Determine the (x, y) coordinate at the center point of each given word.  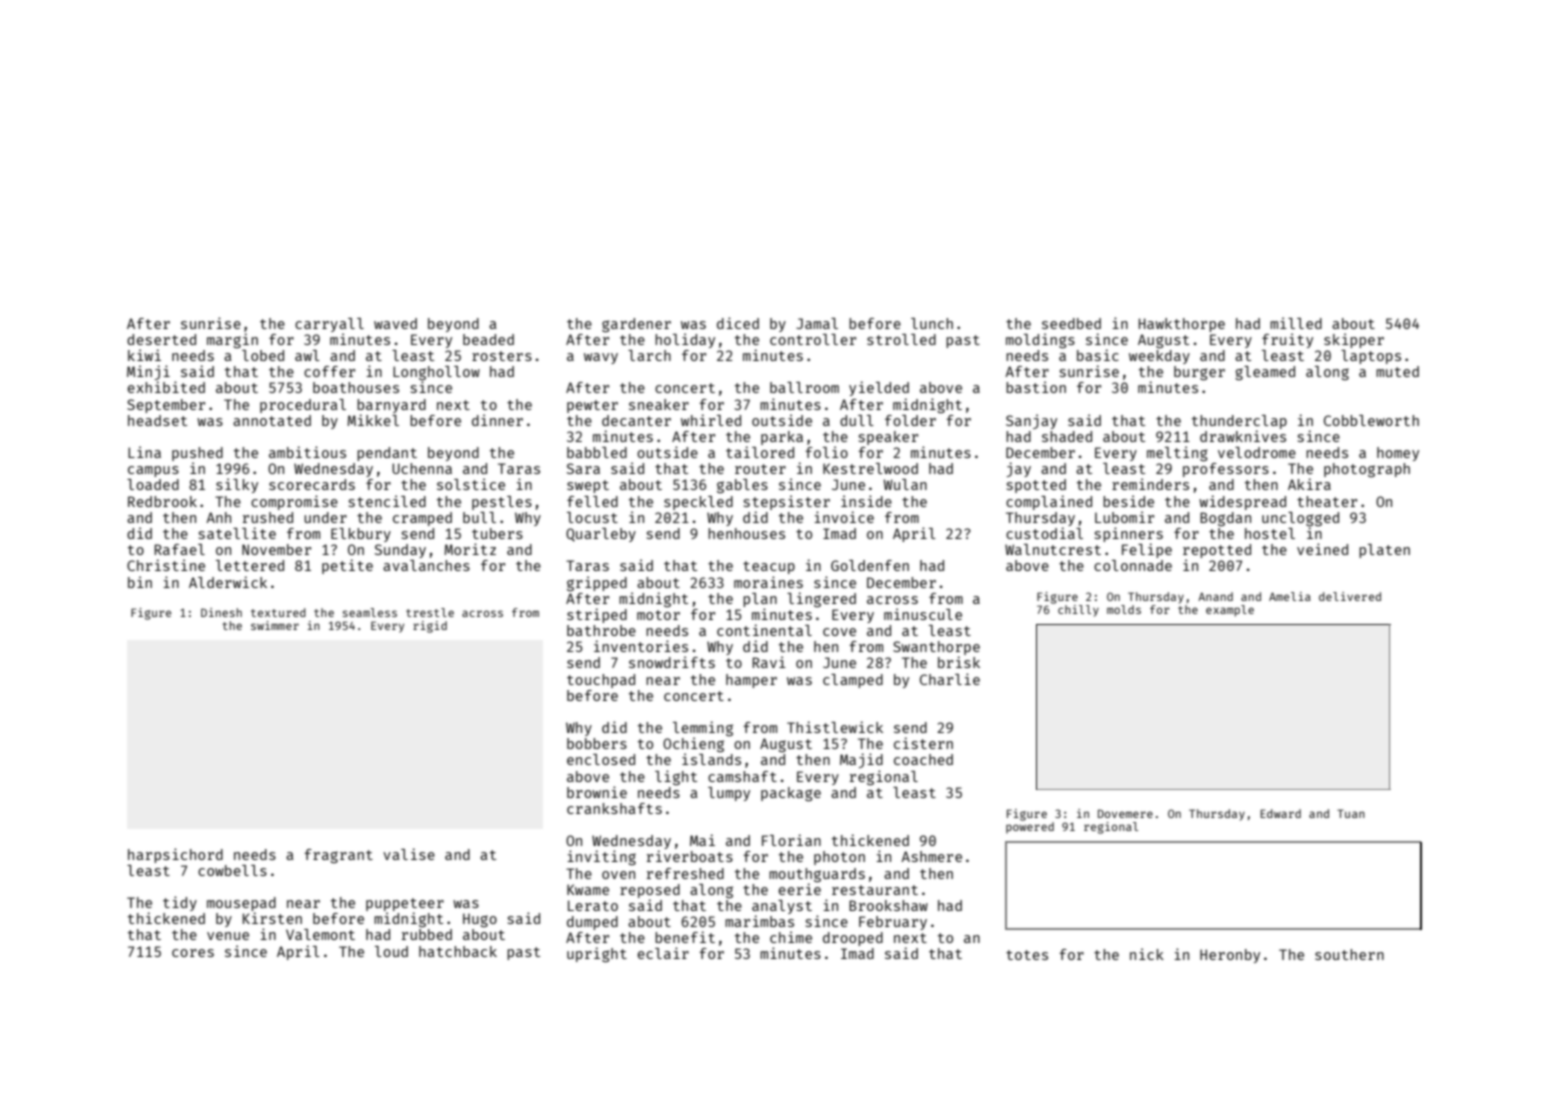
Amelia (1290, 596)
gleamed (1265, 373)
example (1230, 611)
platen (1384, 551)
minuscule (923, 614)
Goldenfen (870, 565)
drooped (853, 939)
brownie (597, 792)
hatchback (458, 951)
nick (1147, 954)
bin (140, 582)
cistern (923, 743)
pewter (592, 406)
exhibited (166, 387)
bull (479, 517)
